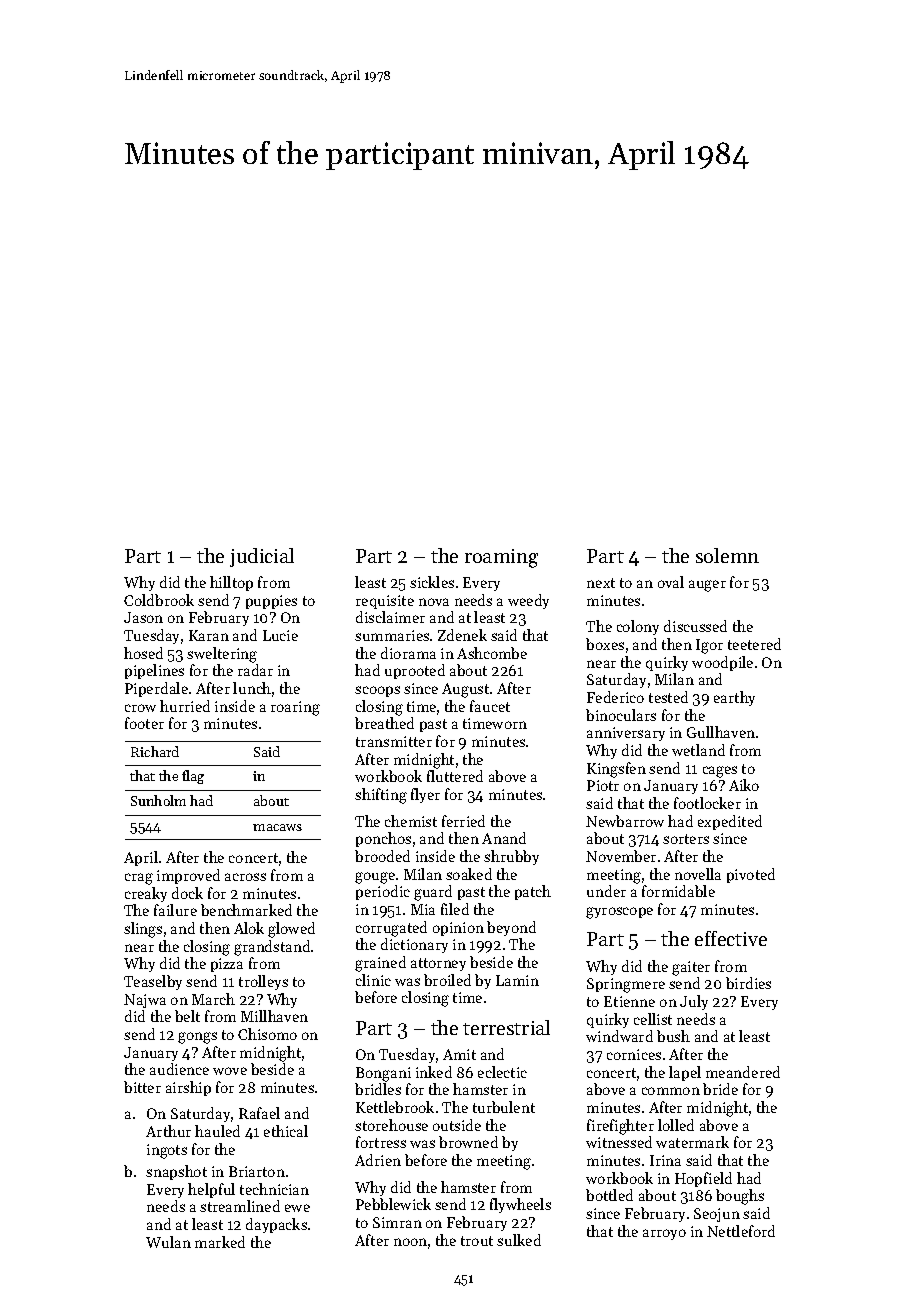 This image has width=908, height=1316. I want to click on shifting, so click(381, 796).
